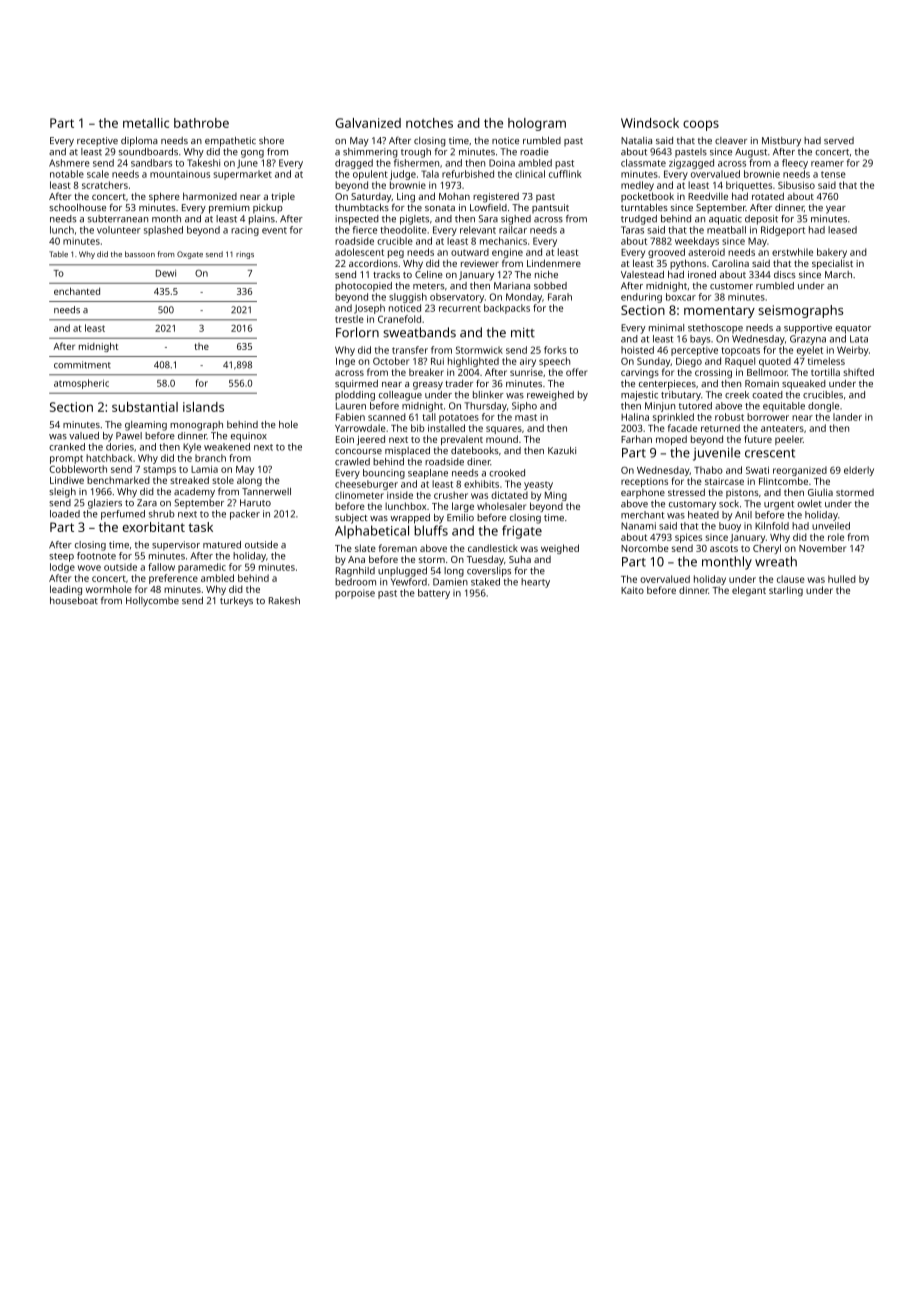 Image resolution: width=924 pixels, height=1308 pixels. Describe the element at coordinates (550, 286) in the document. I see `sobbed` at that location.
